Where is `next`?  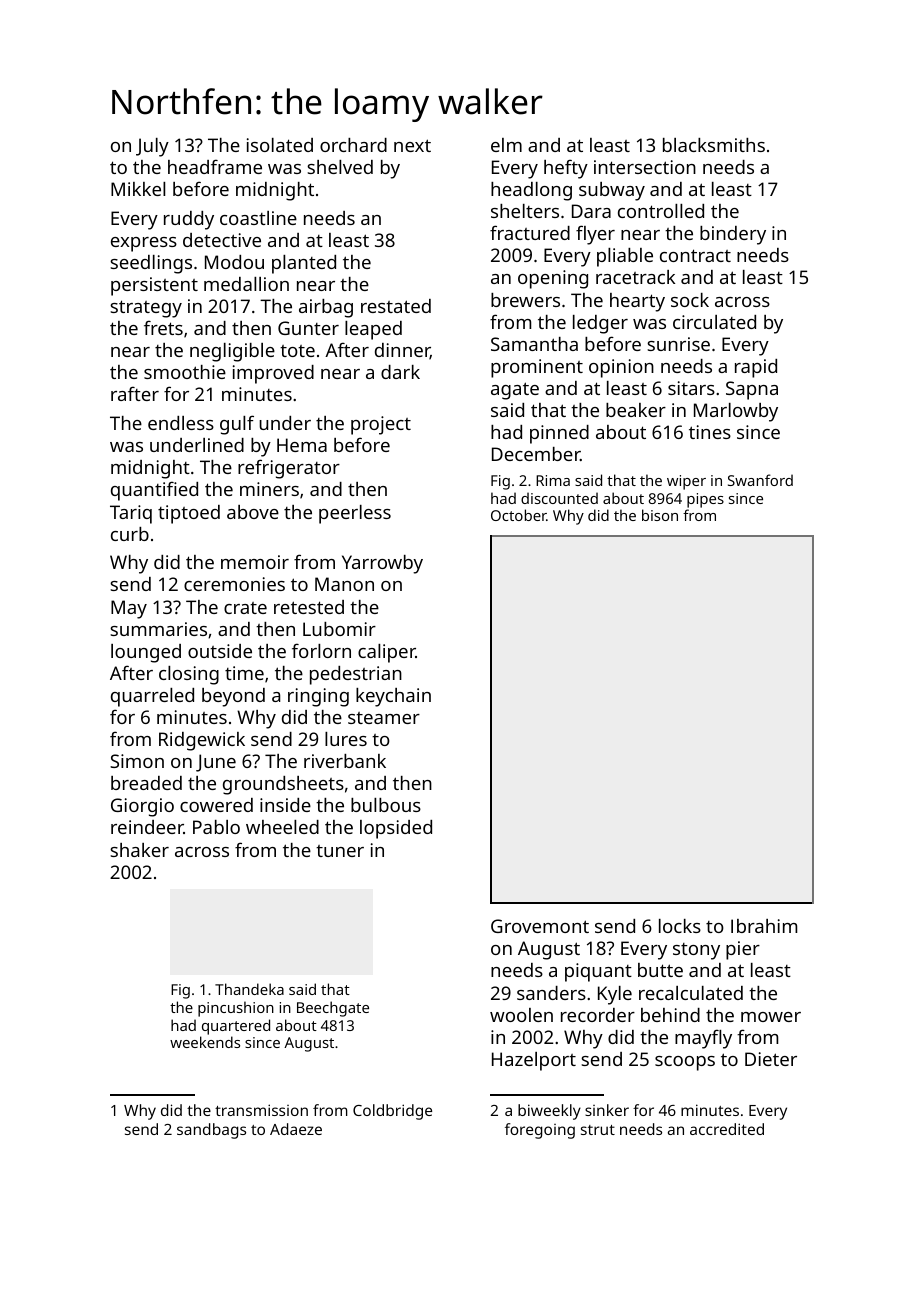 next is located at coordinates (412, 145).
